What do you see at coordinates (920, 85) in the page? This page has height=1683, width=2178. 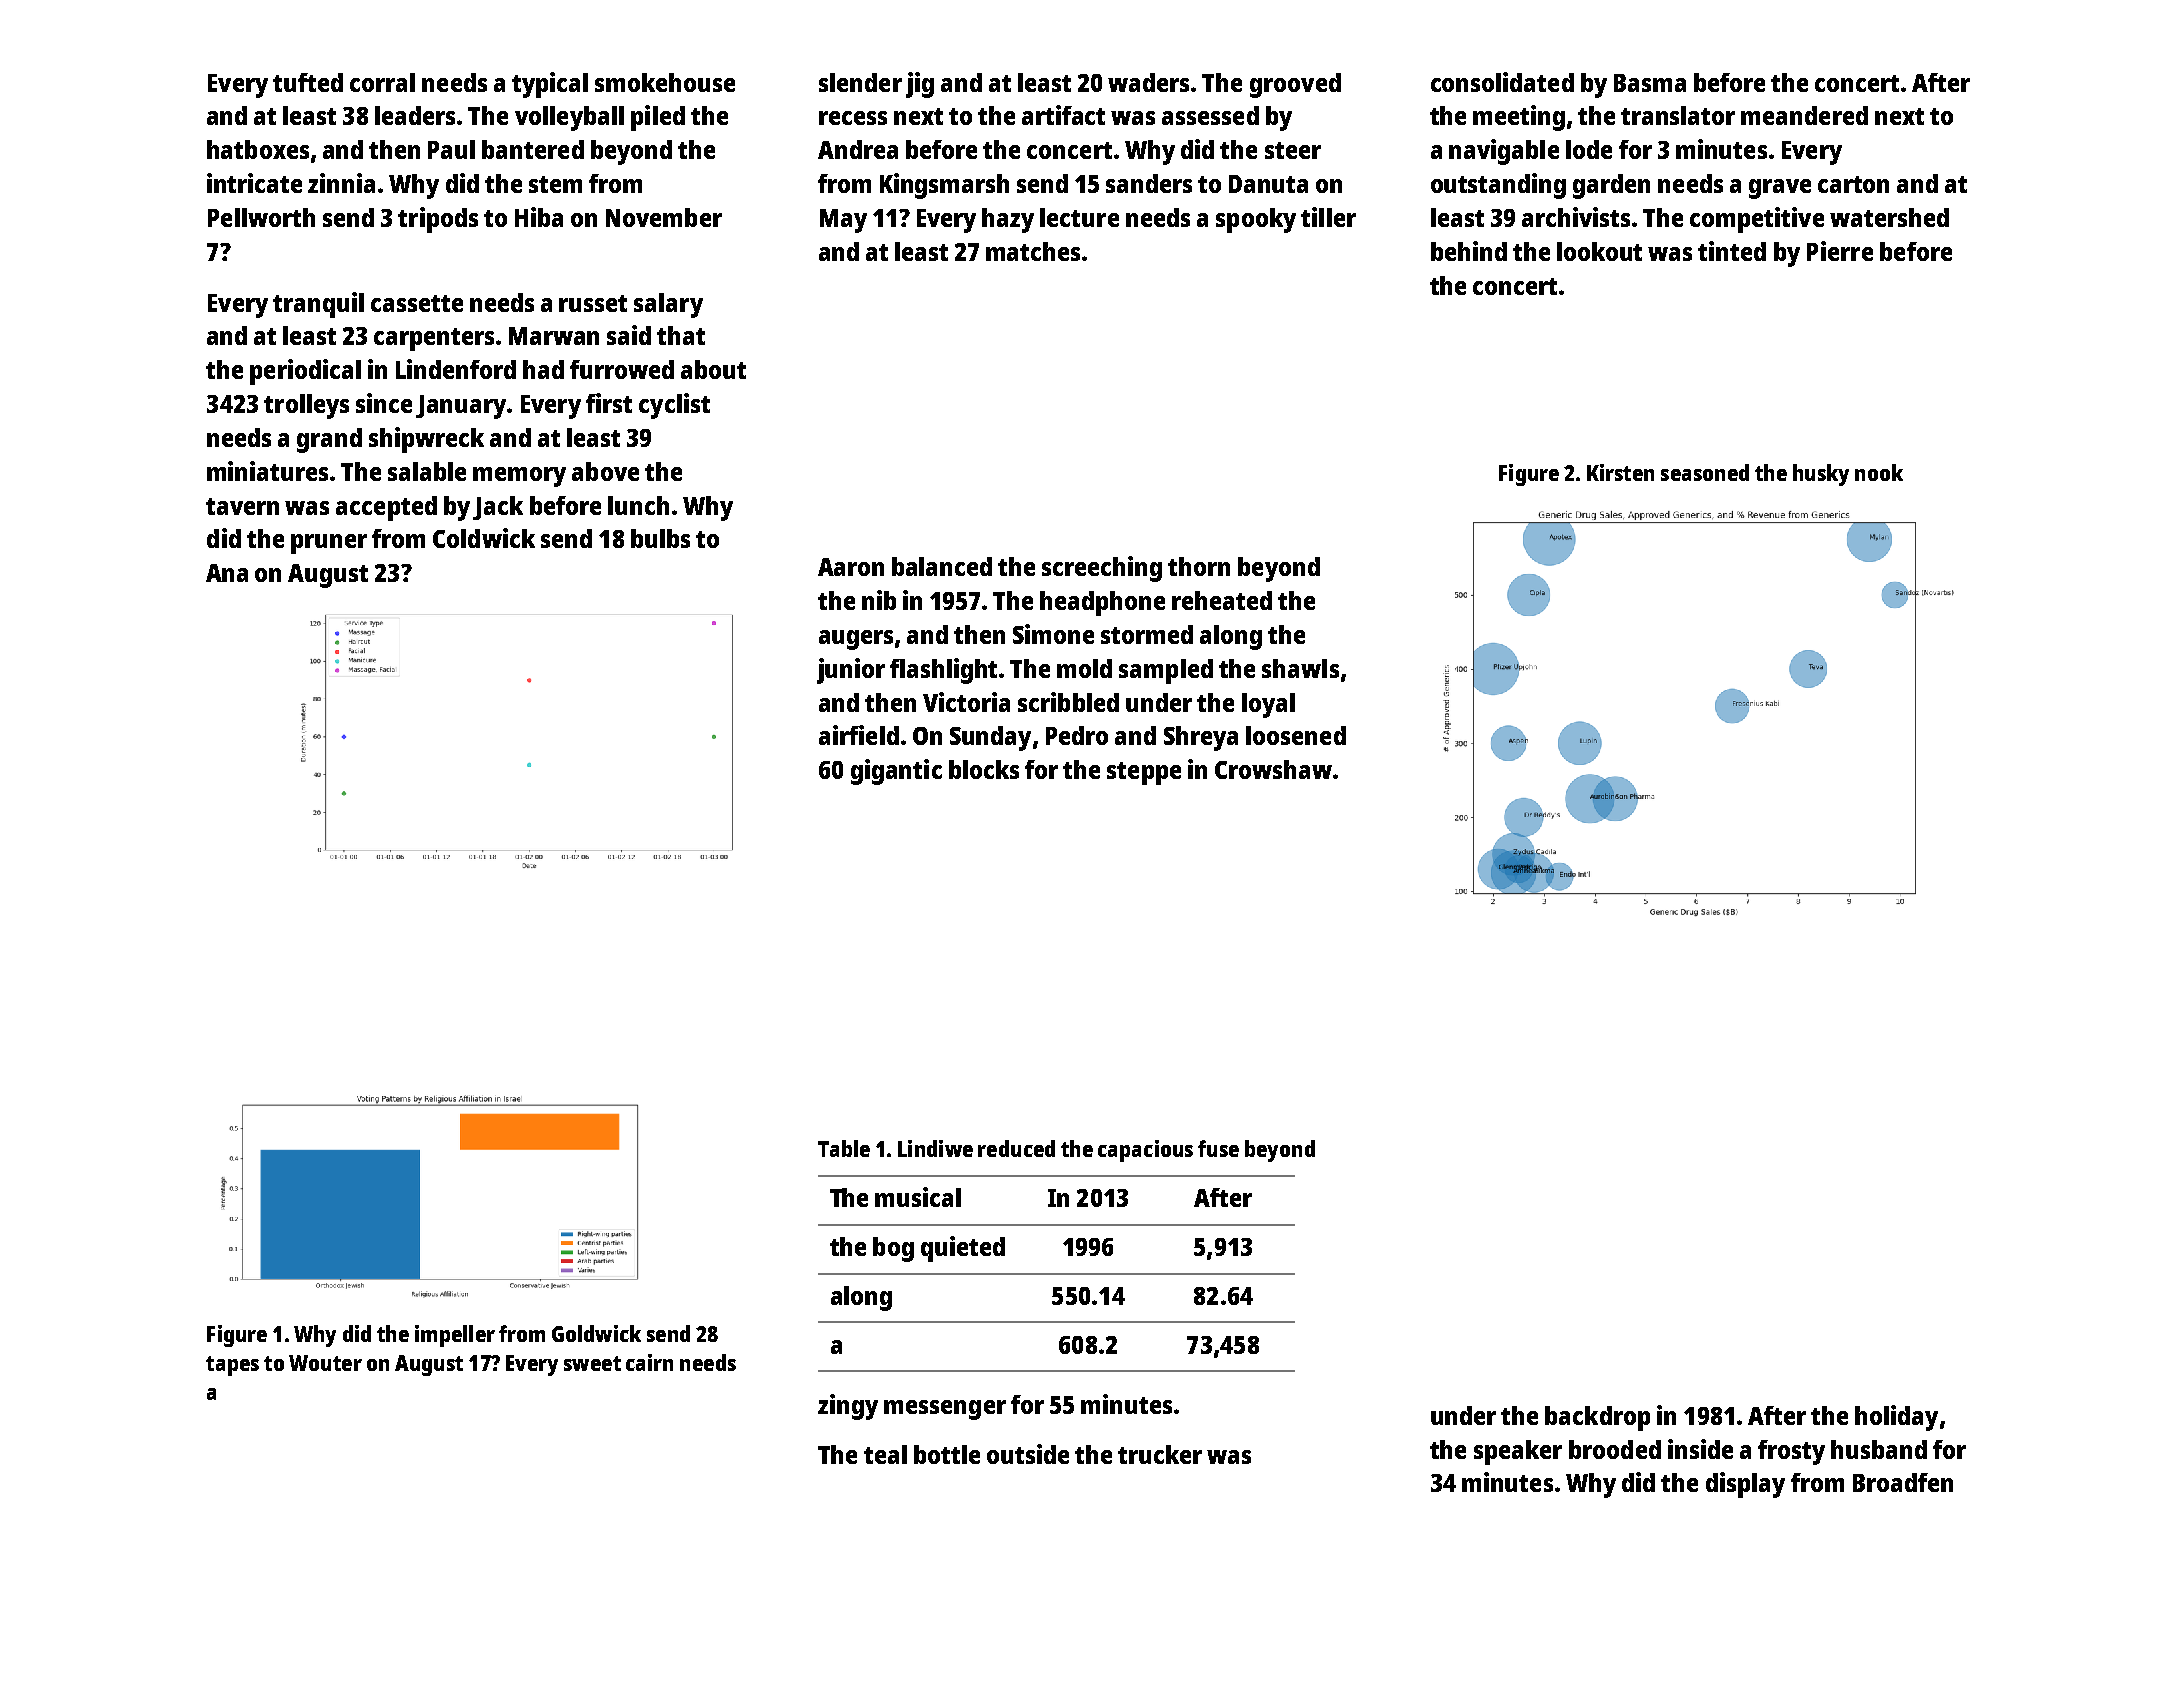 I see `jig` at bounding box center [920, 85].
